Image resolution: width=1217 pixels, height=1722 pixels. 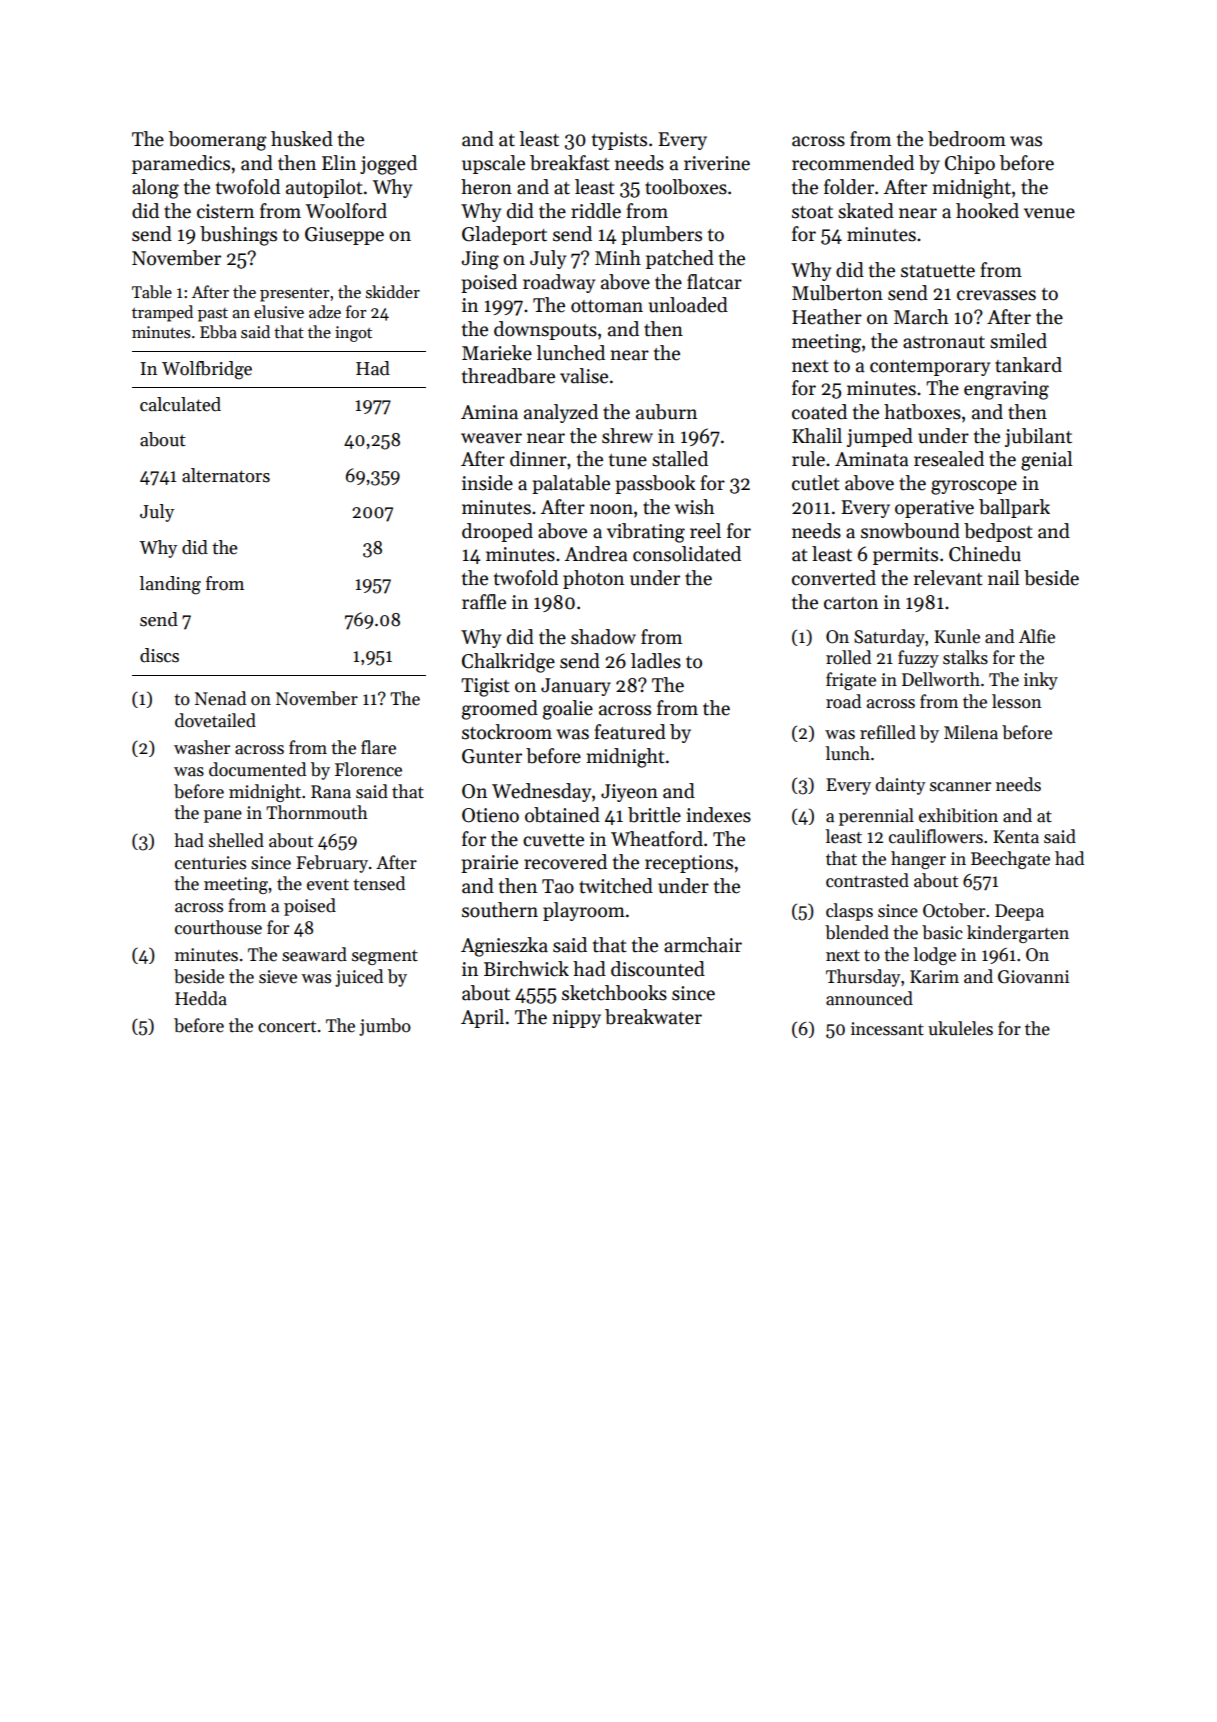 What do you see at coordinates (998, 532) in the screenshot?
I see `bedpost` at bounding box center [998, 532].
